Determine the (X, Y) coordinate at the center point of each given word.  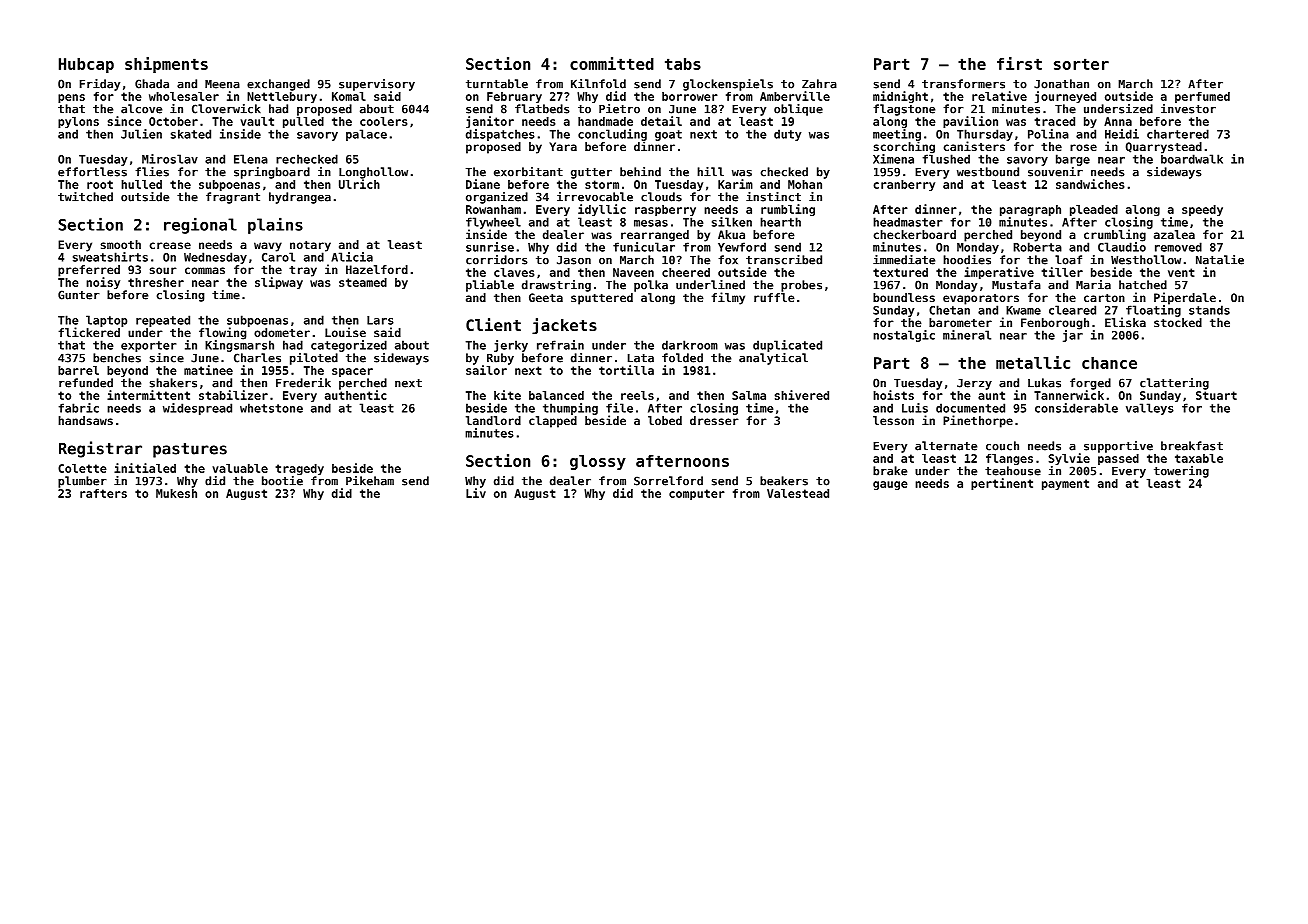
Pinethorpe (978, 421)
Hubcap (86, 65)
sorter (1081, 64)
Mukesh (176, 493)
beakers (784, 481)
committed (612, 63)
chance (1109, 363)
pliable (490, 286)
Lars (380, 320)
